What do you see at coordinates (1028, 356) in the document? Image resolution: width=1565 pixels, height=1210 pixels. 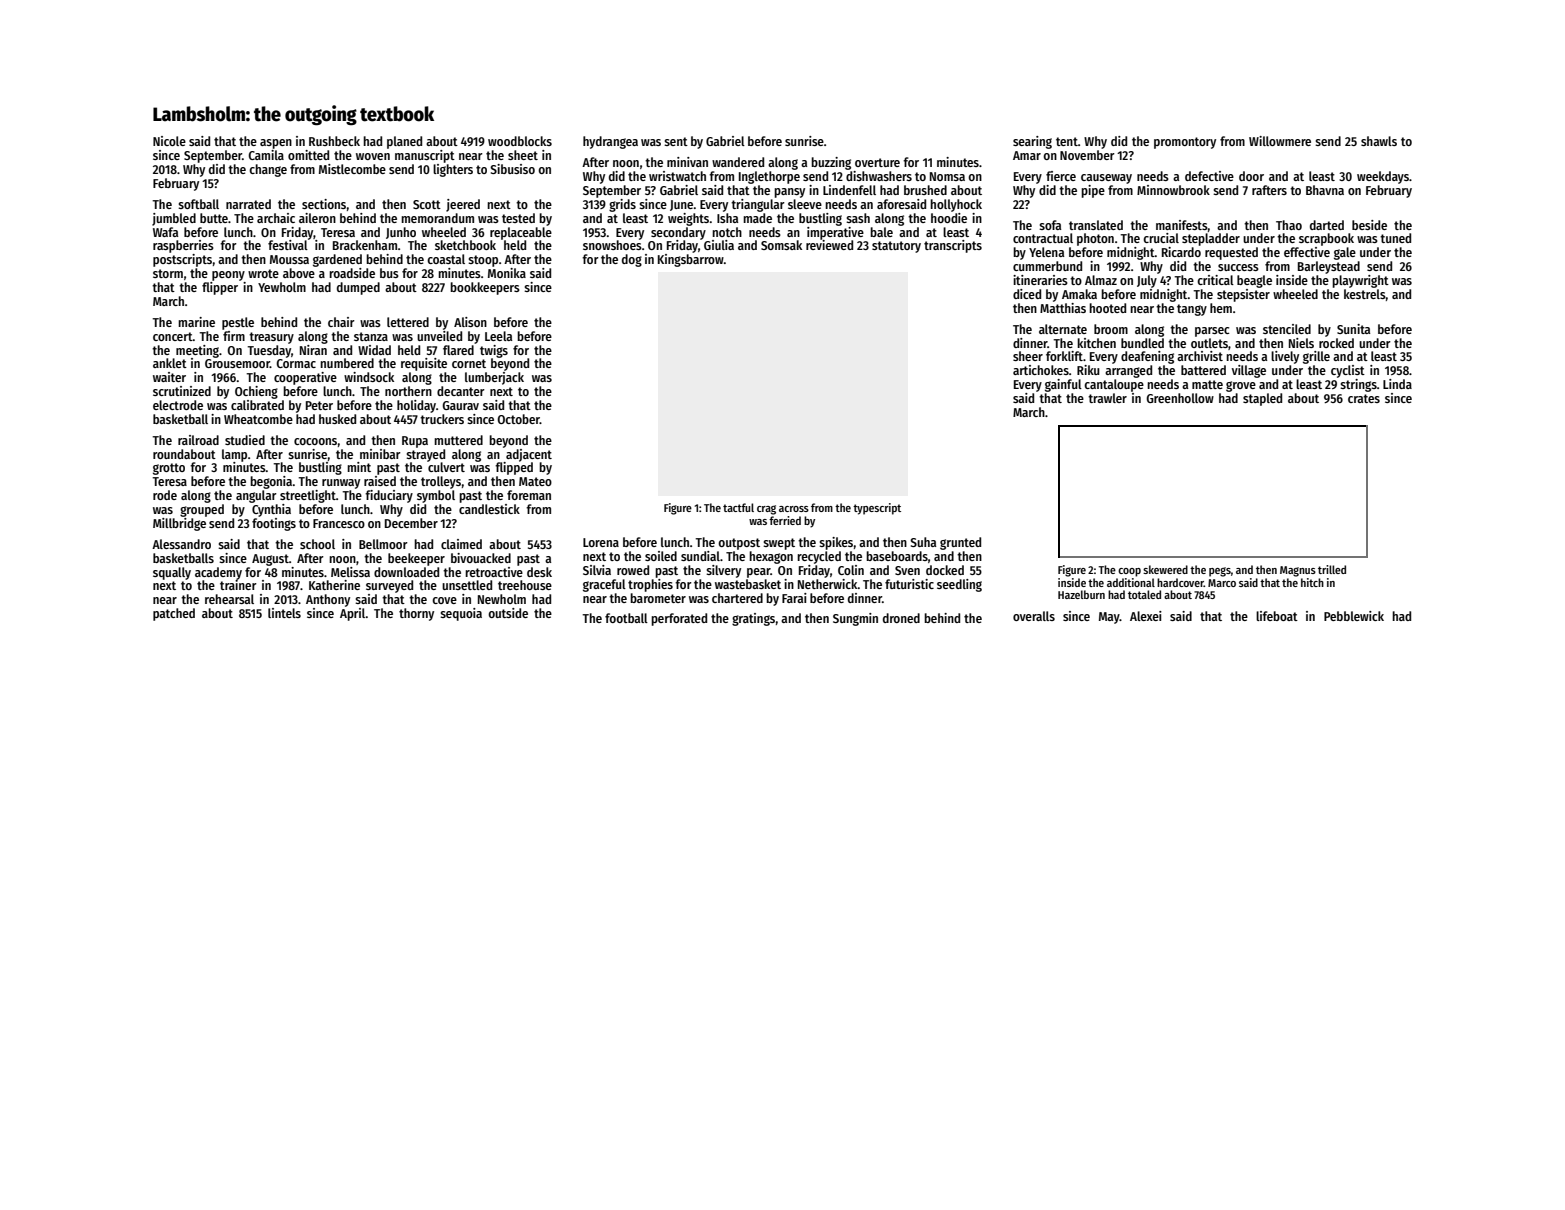 I see `sheer` at bounding box center [1028, 356].
